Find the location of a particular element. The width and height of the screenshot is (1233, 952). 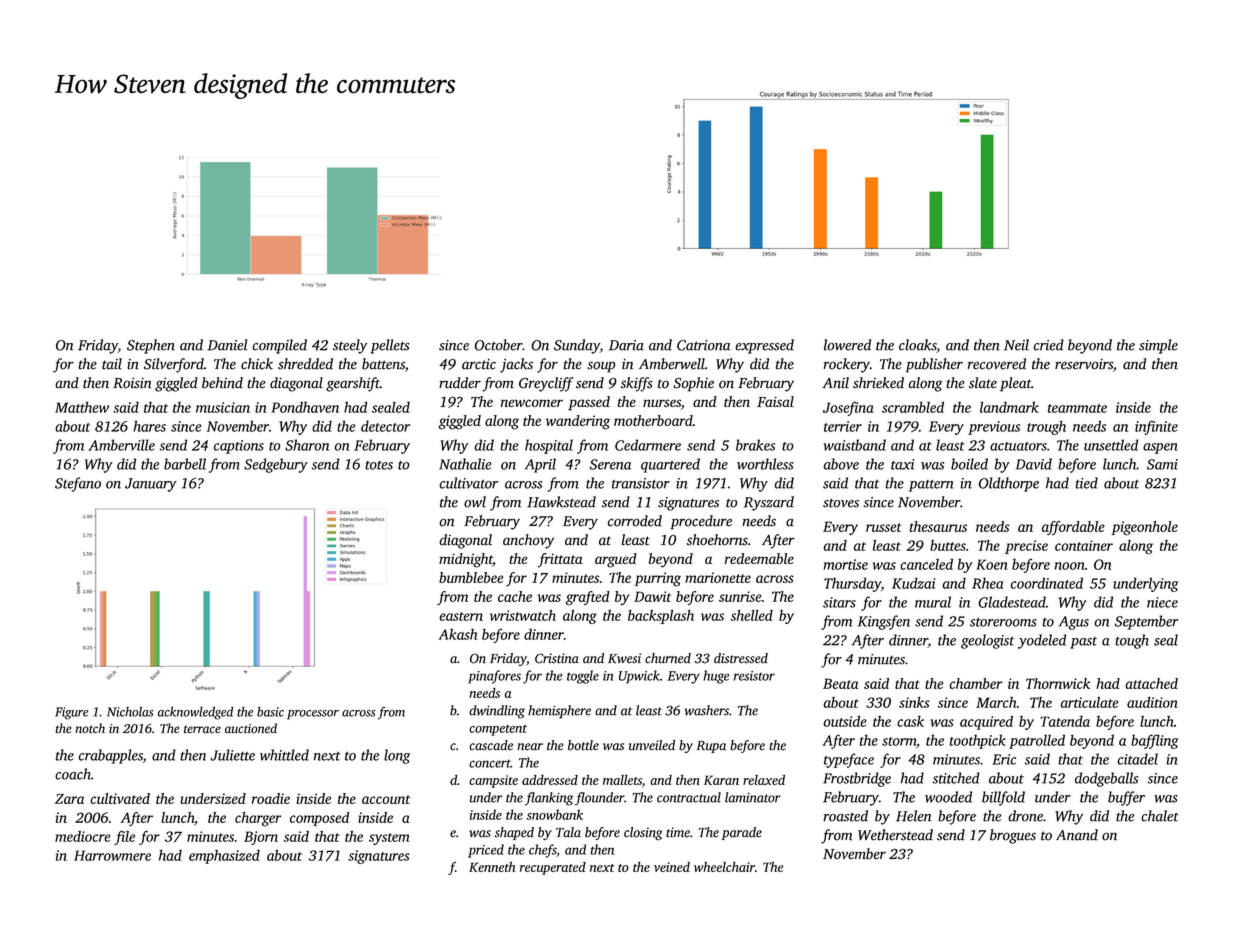

washers is located at coordinates (707, 710).
